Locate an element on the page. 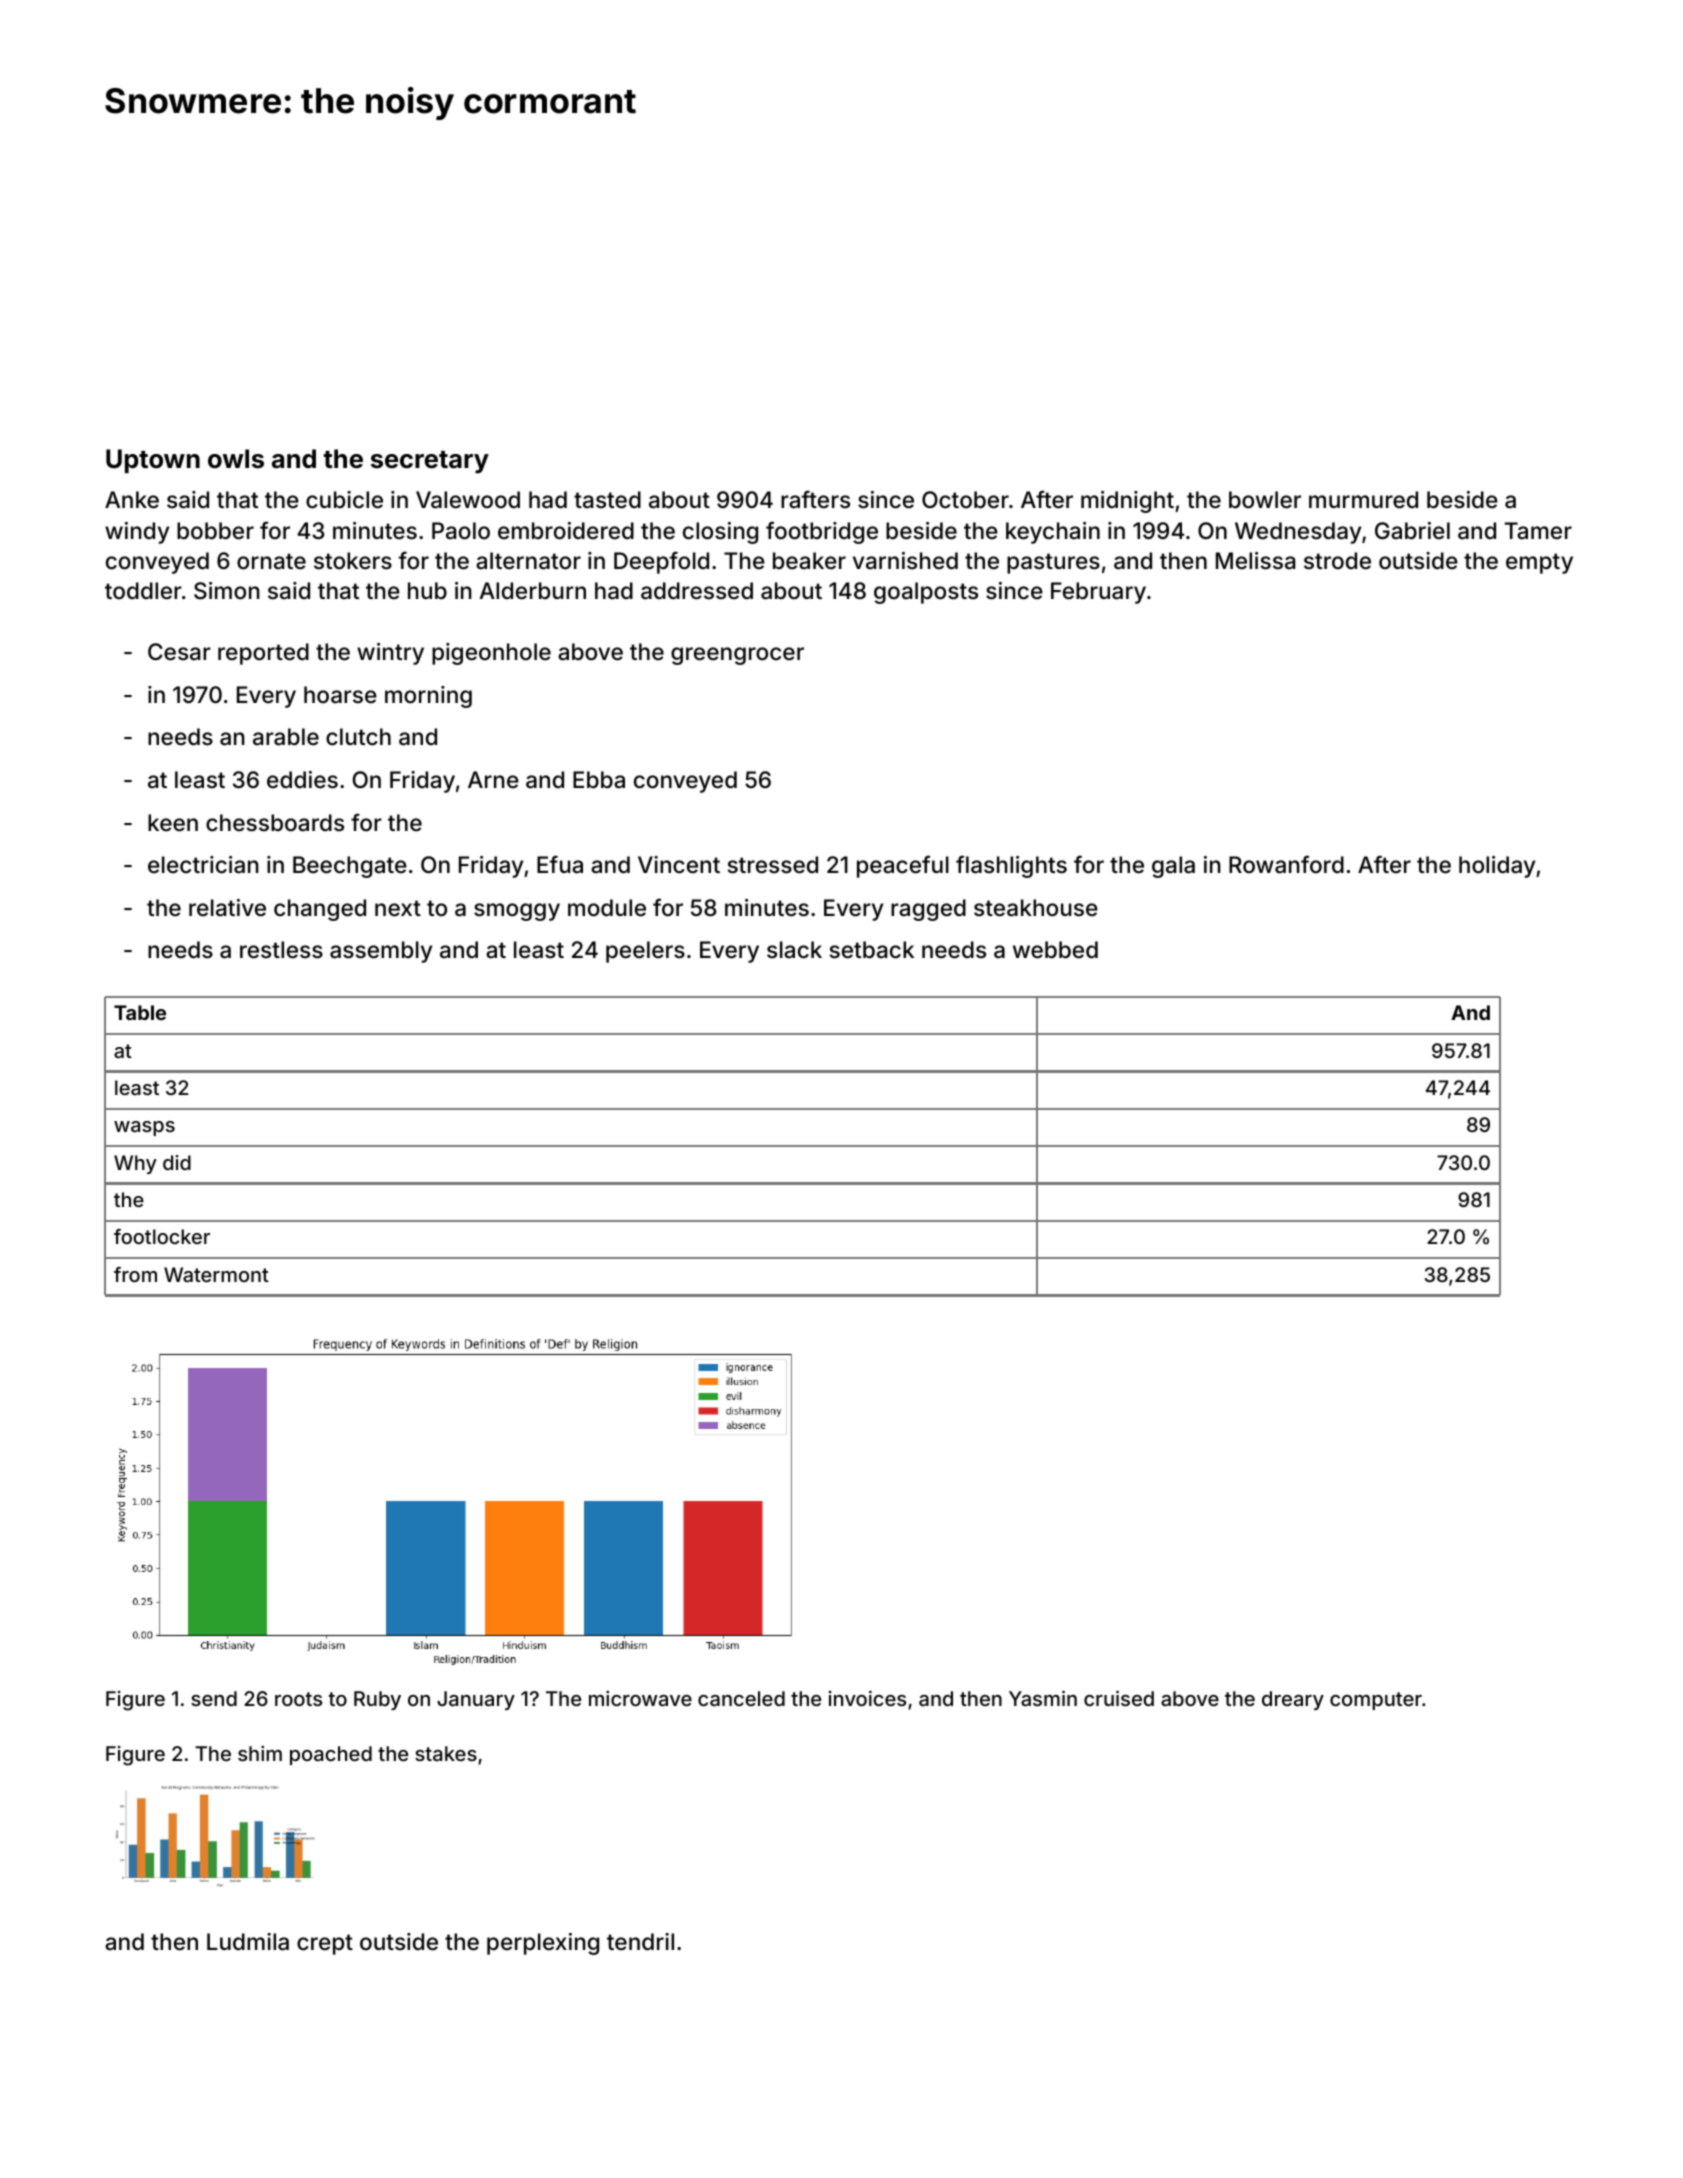 Image resolution: width=1683 pixels, height=2178 pixels. goalposts is located at coordinates (926, 593).
